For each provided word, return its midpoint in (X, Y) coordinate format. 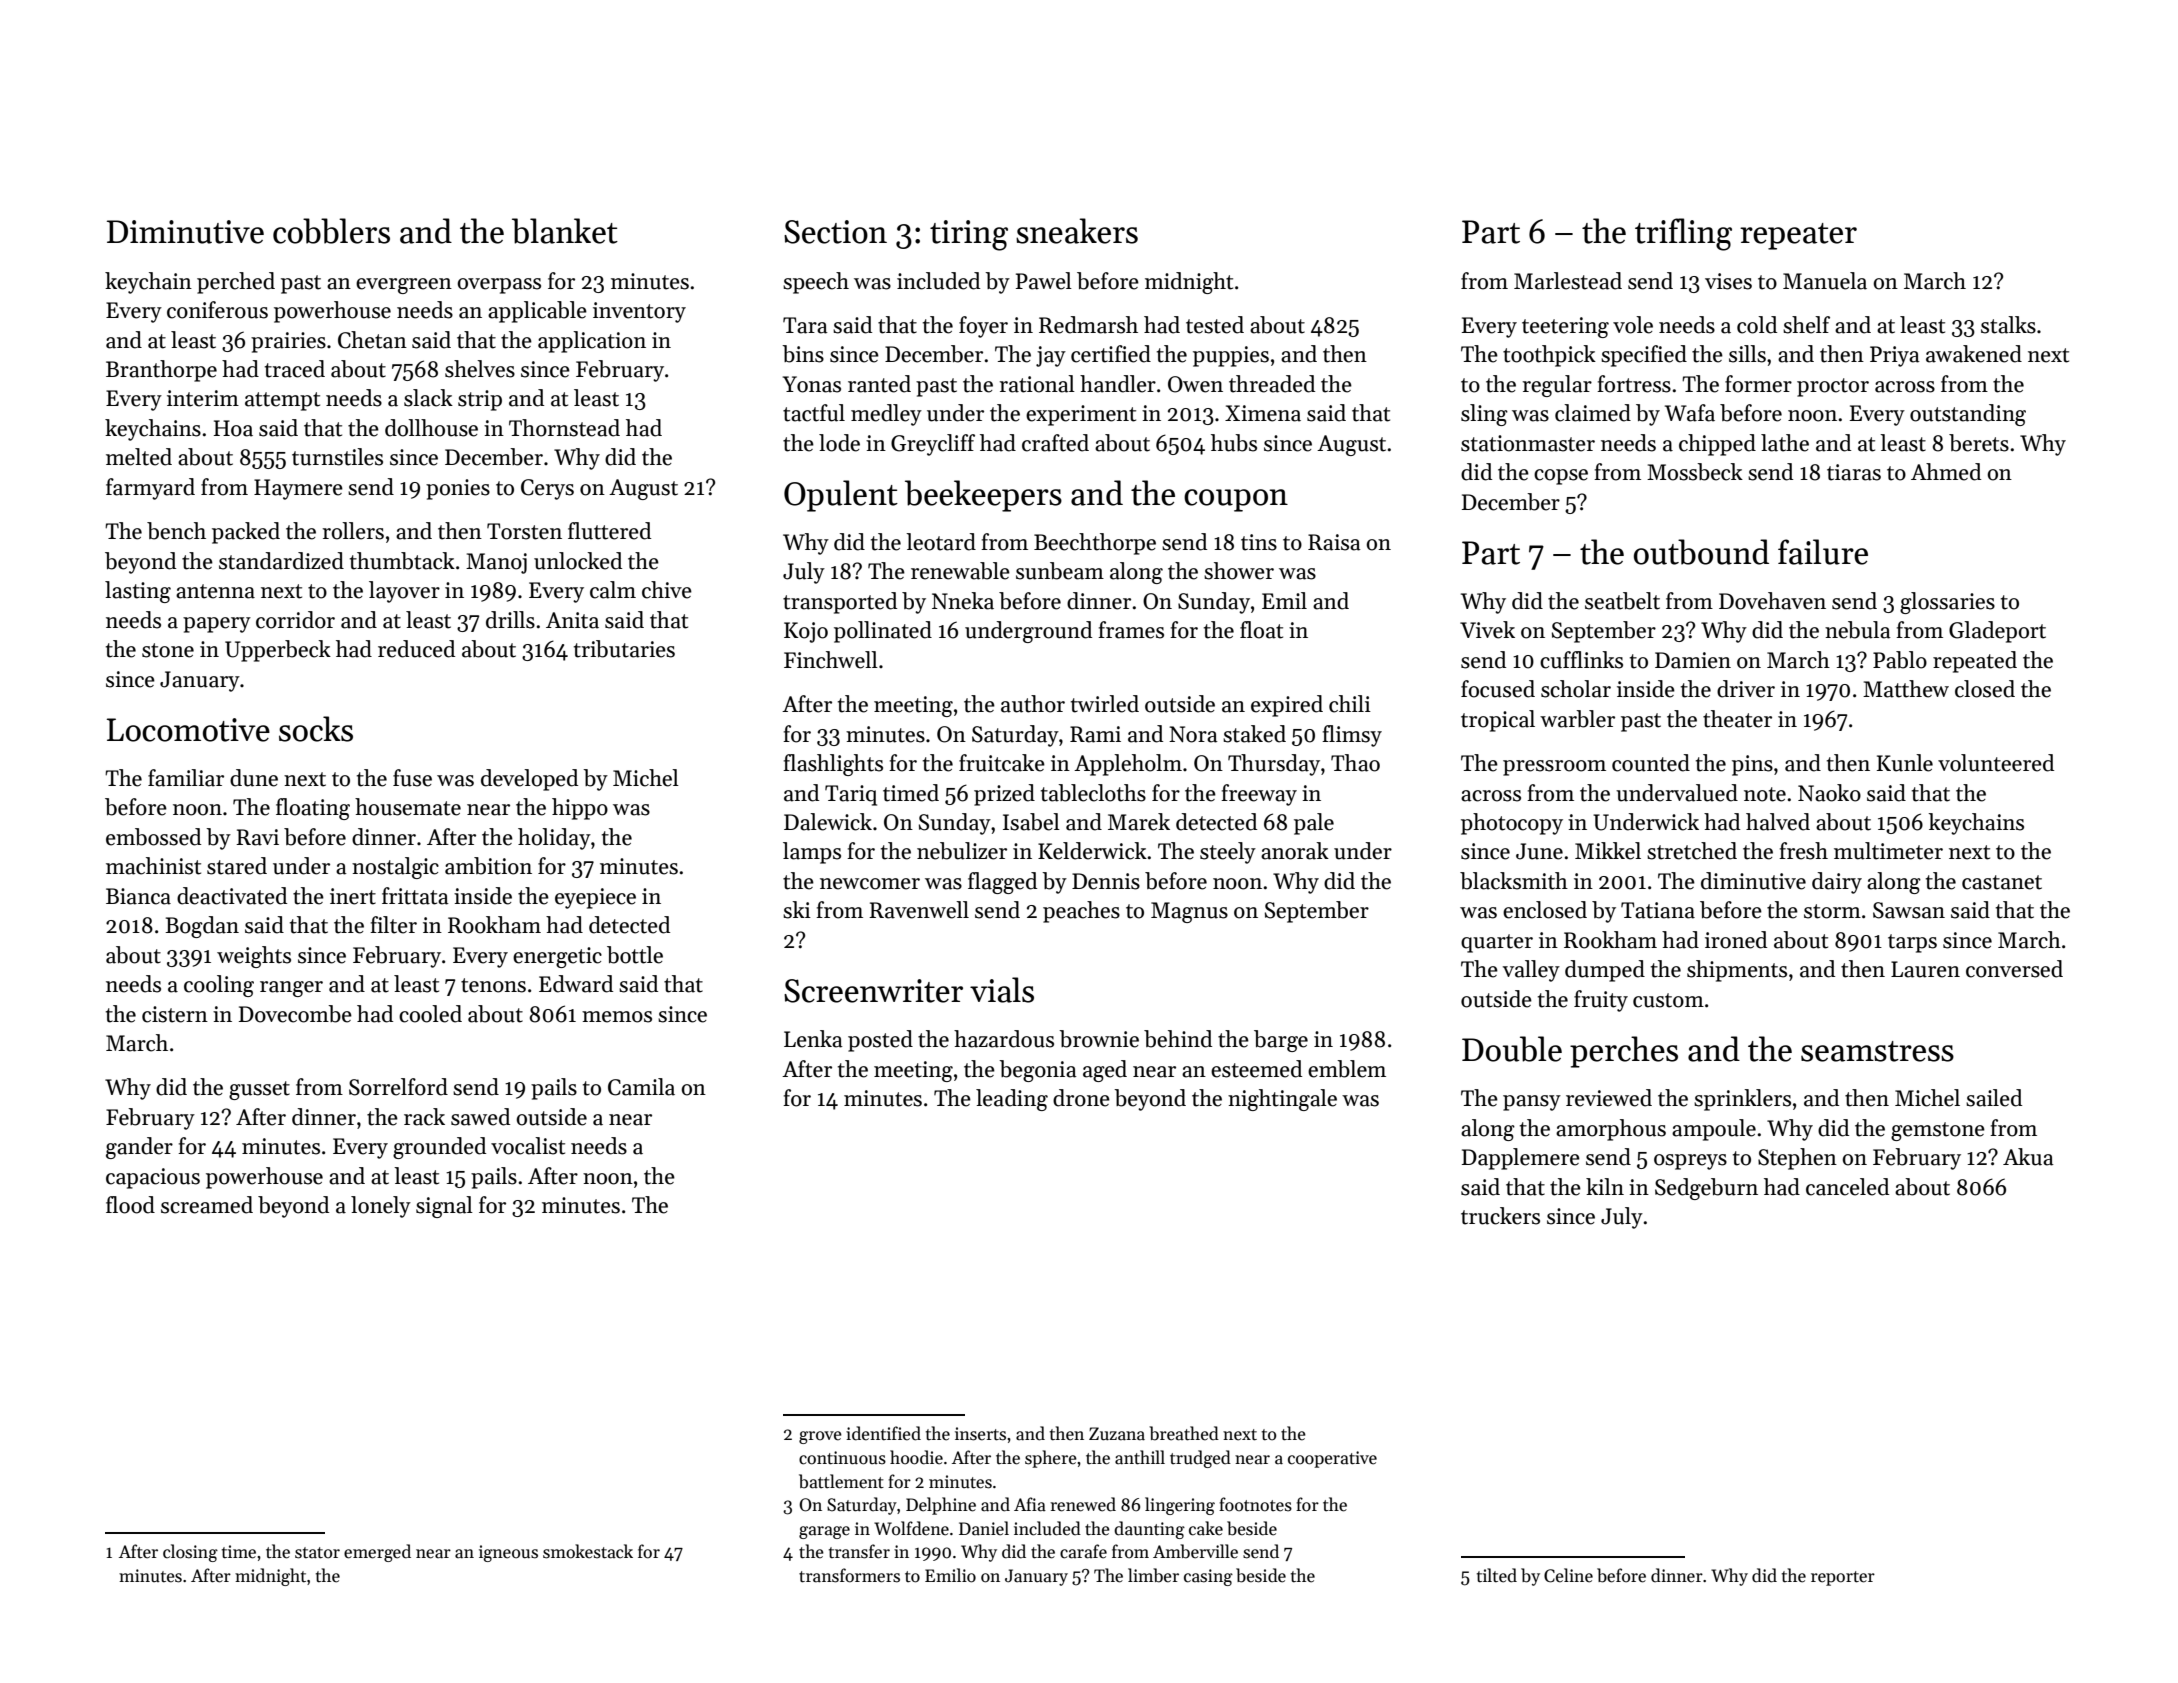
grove (820, 1437)
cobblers (331, 231)
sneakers (1077, 231)
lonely (381, 1207)
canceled (1847, 1187)
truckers (1500, 1216)
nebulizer (962, 851)
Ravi (257, 837)
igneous (508, 1553)
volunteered (1996, 763)
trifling (1683, 234)
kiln (1605, 1186)
